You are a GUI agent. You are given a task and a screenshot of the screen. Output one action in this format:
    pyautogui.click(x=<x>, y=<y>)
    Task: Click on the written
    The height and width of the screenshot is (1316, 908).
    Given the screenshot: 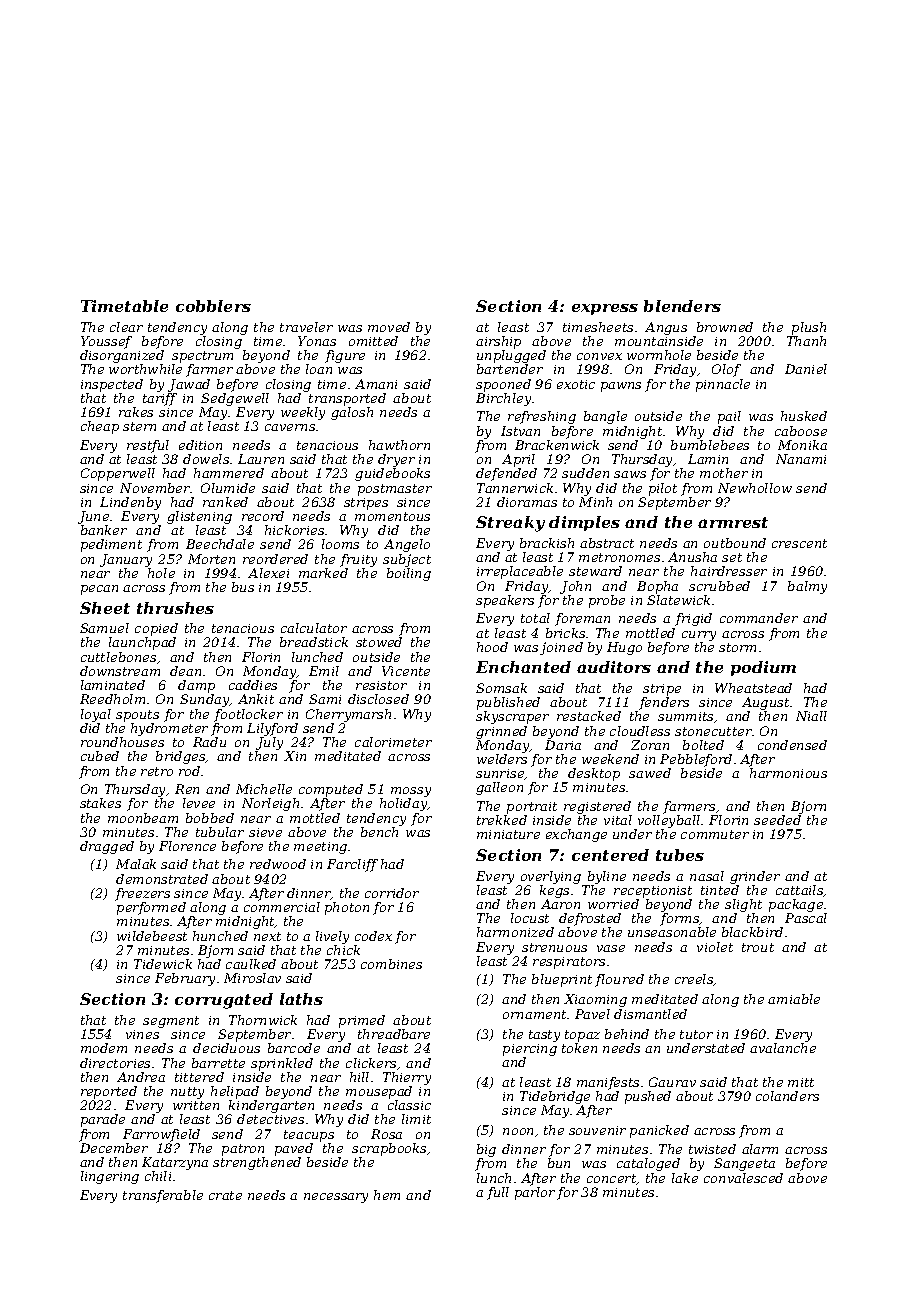 What is the action you would take?
    pyautogui.click(x=196, y=1105)
